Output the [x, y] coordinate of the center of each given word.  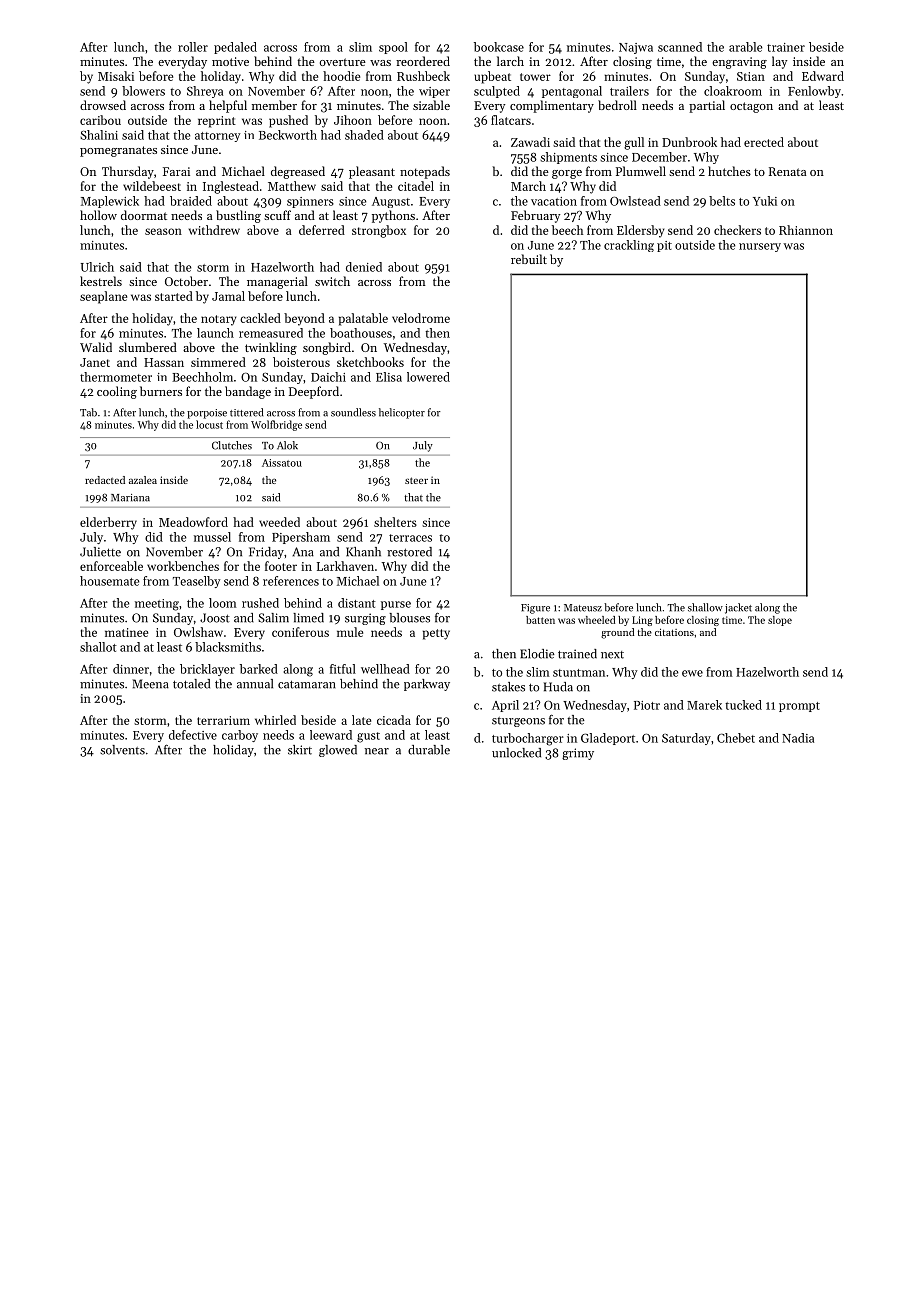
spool [393, 48]
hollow [98, 215]
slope [780, 621]
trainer [786, 47]
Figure [535, 609]
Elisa [389, 377]
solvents [122, 750]
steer [416, 480]
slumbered [148, 347]
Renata [787, 171]
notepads [425, 172]
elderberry [108, 523]
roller [193, 47]
